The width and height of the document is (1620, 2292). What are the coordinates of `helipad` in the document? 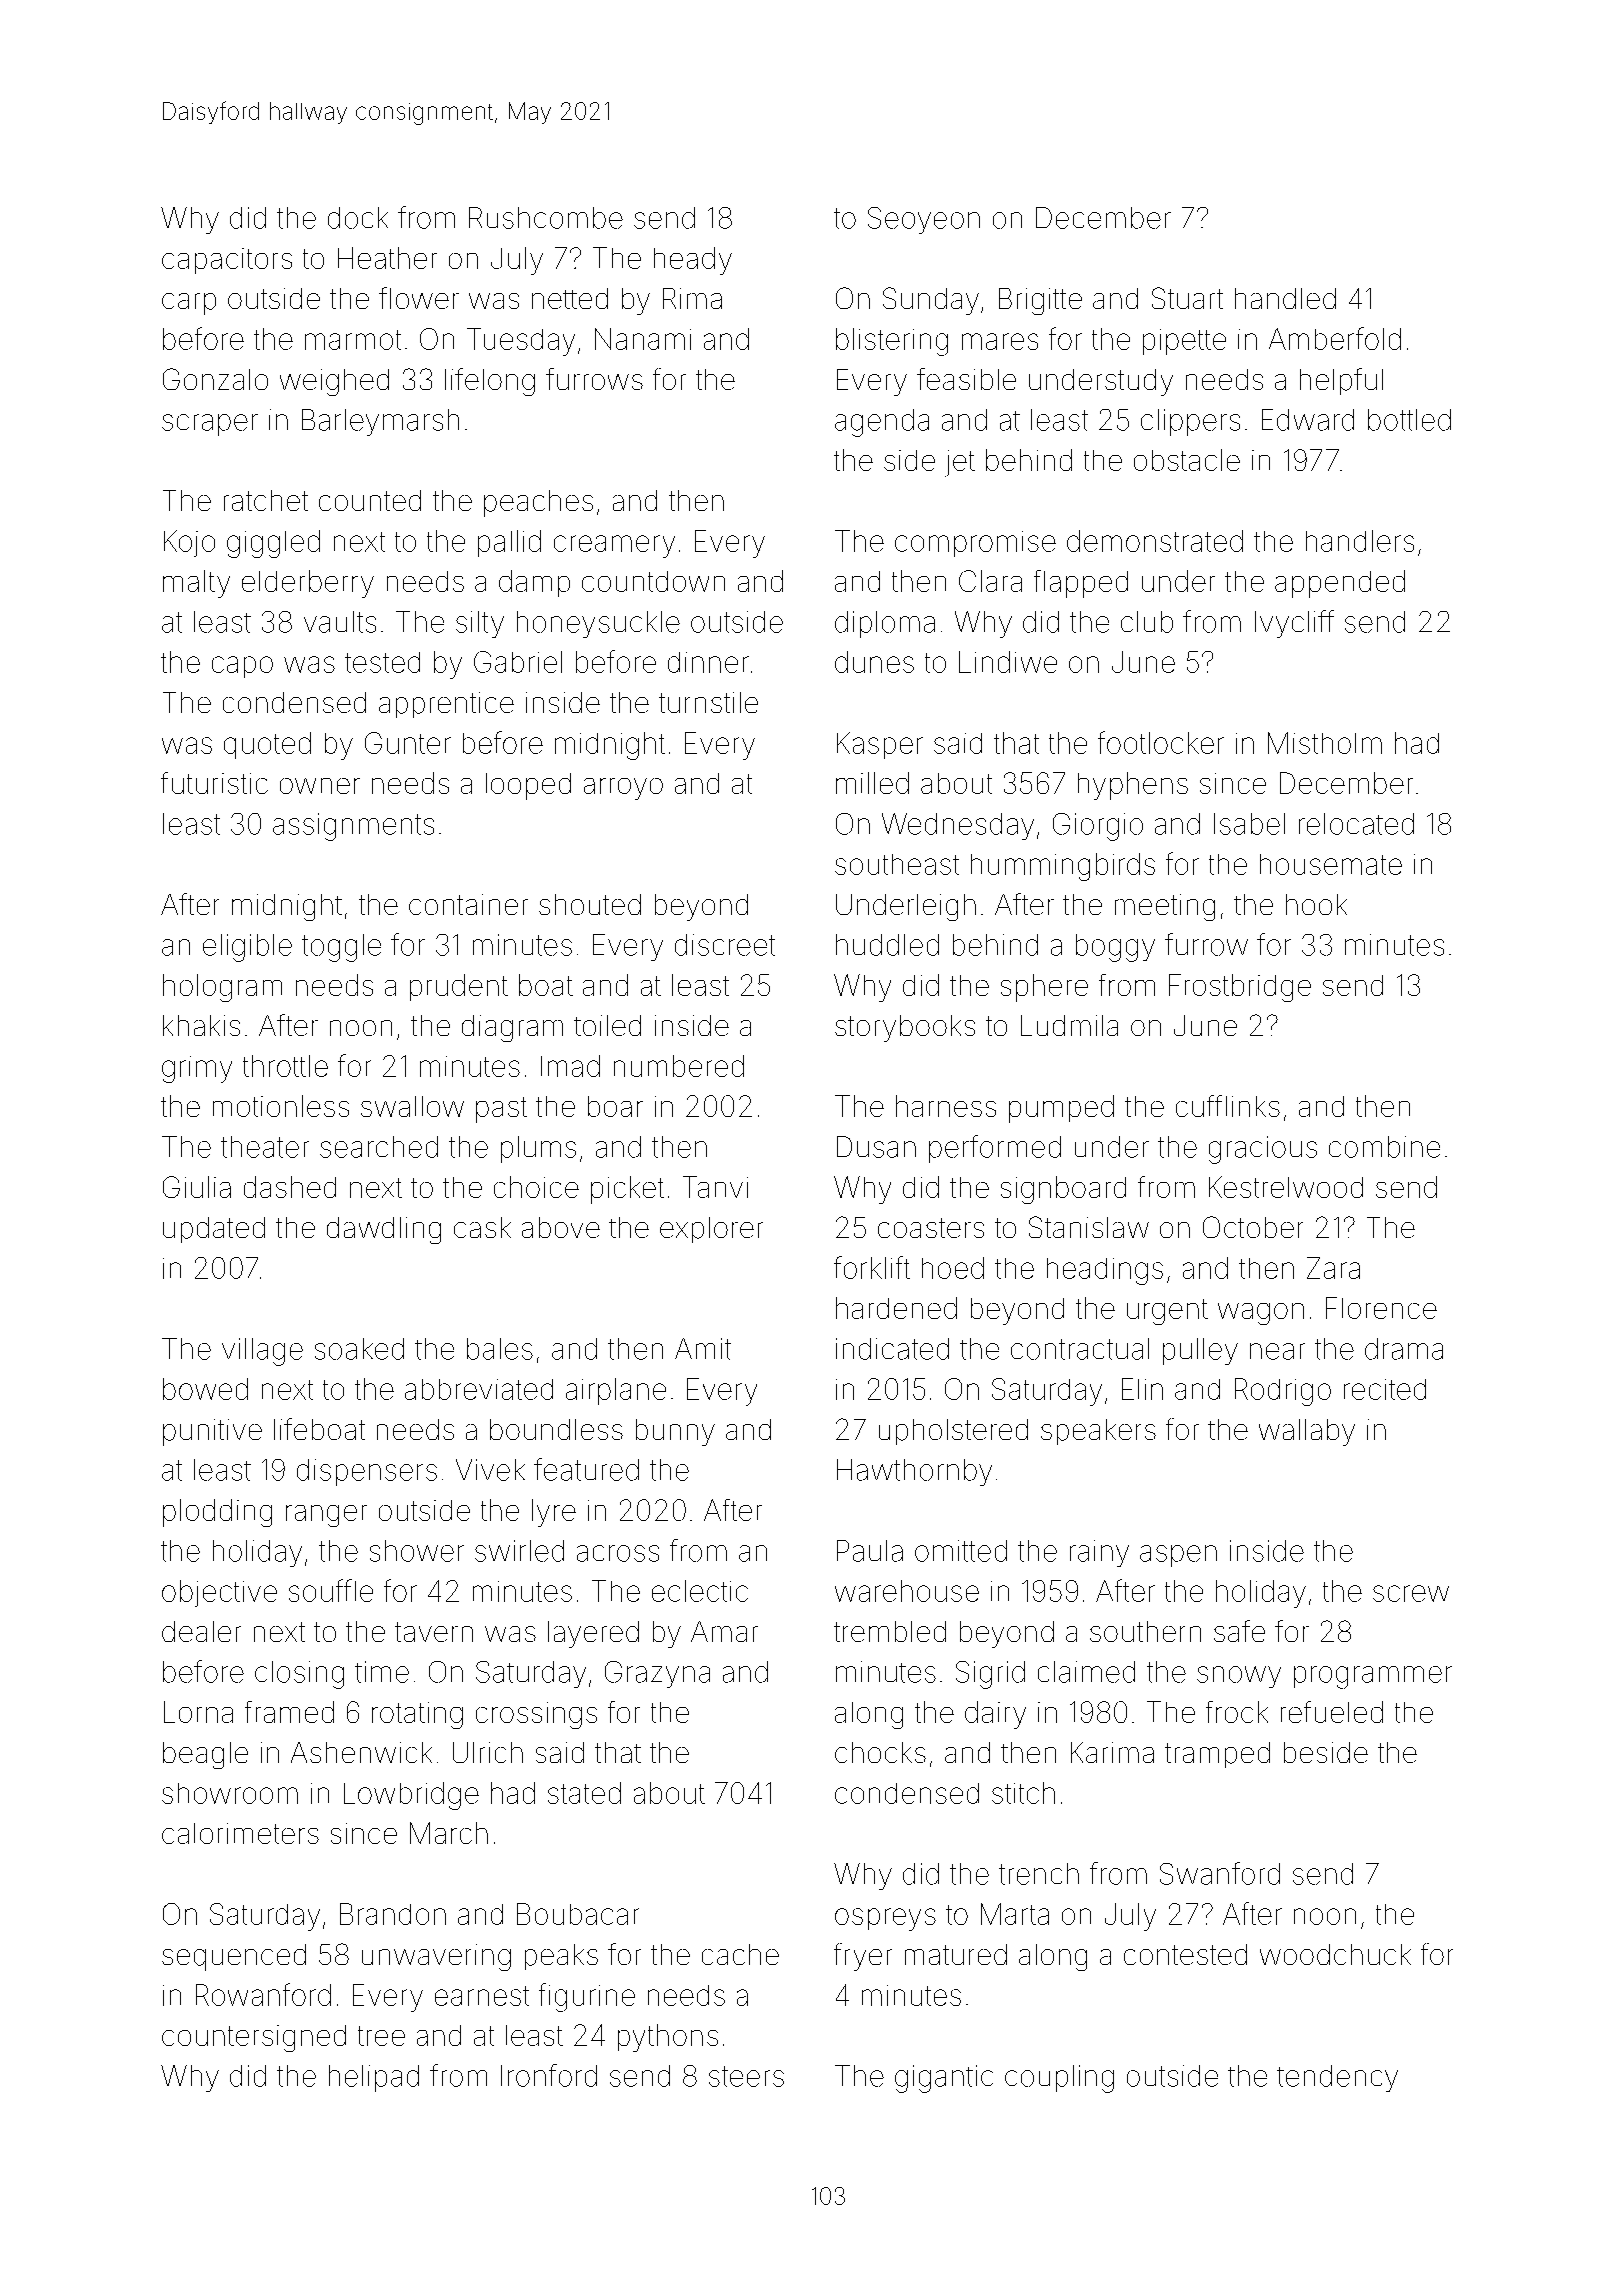 It's located at (374, 2078).
